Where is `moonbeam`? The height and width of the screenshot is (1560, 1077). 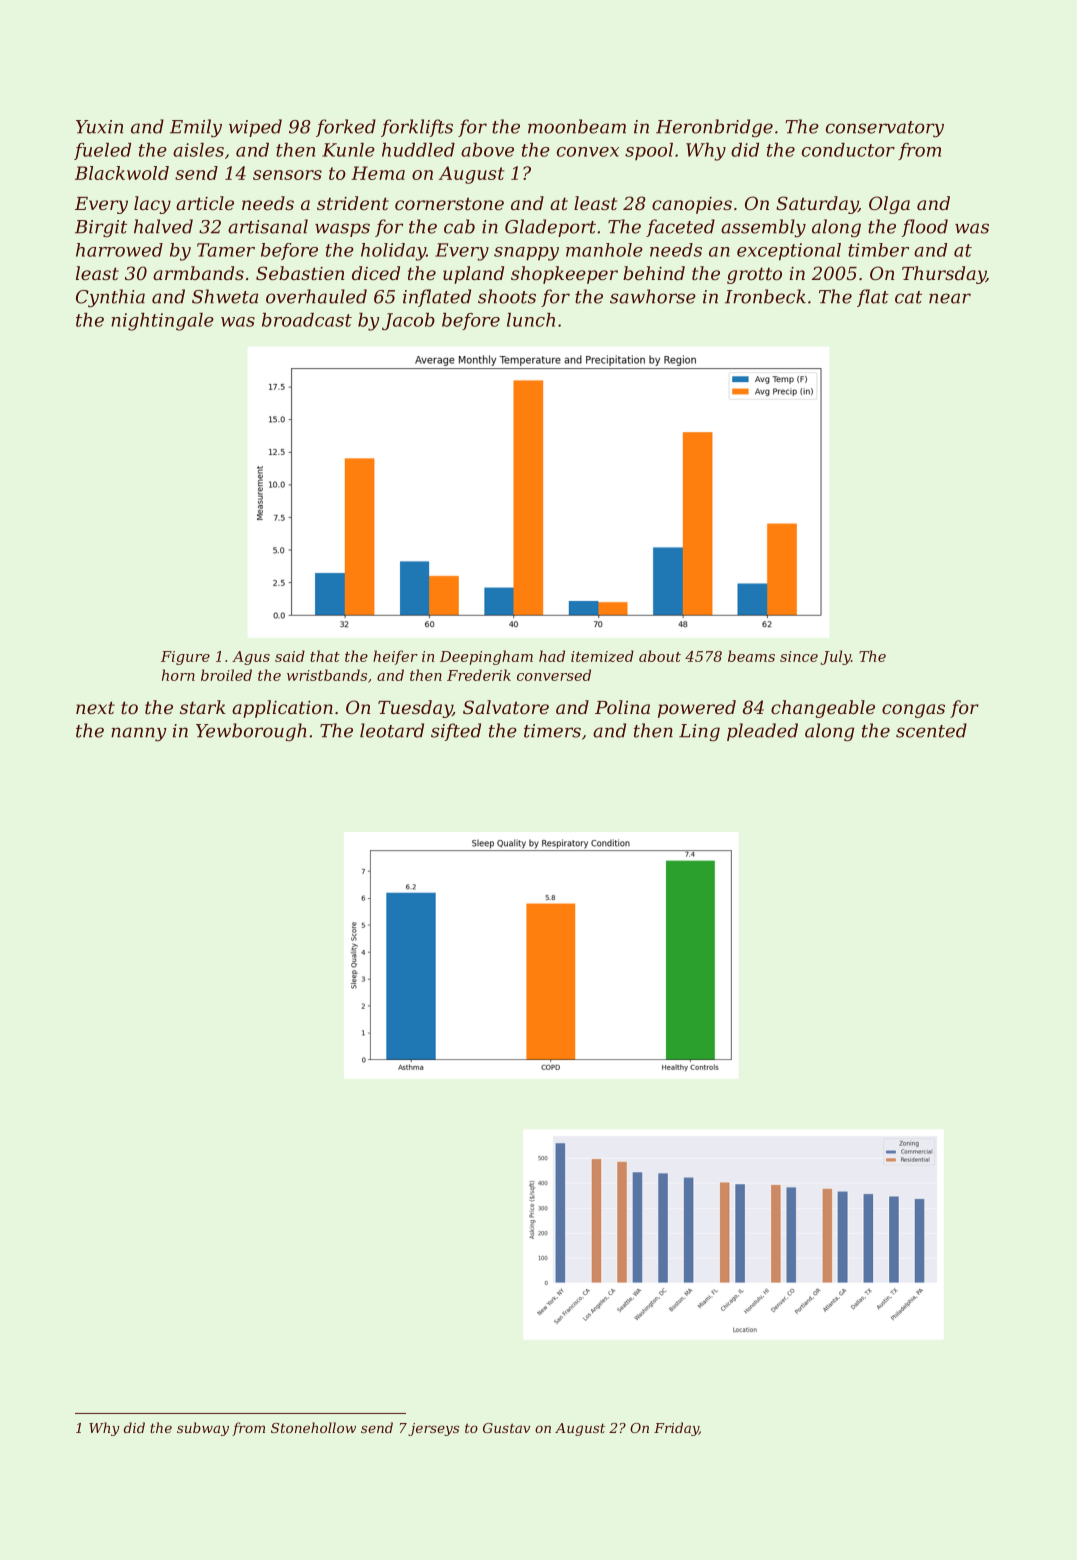 moonbeam is located at coordinates (577, 126).
